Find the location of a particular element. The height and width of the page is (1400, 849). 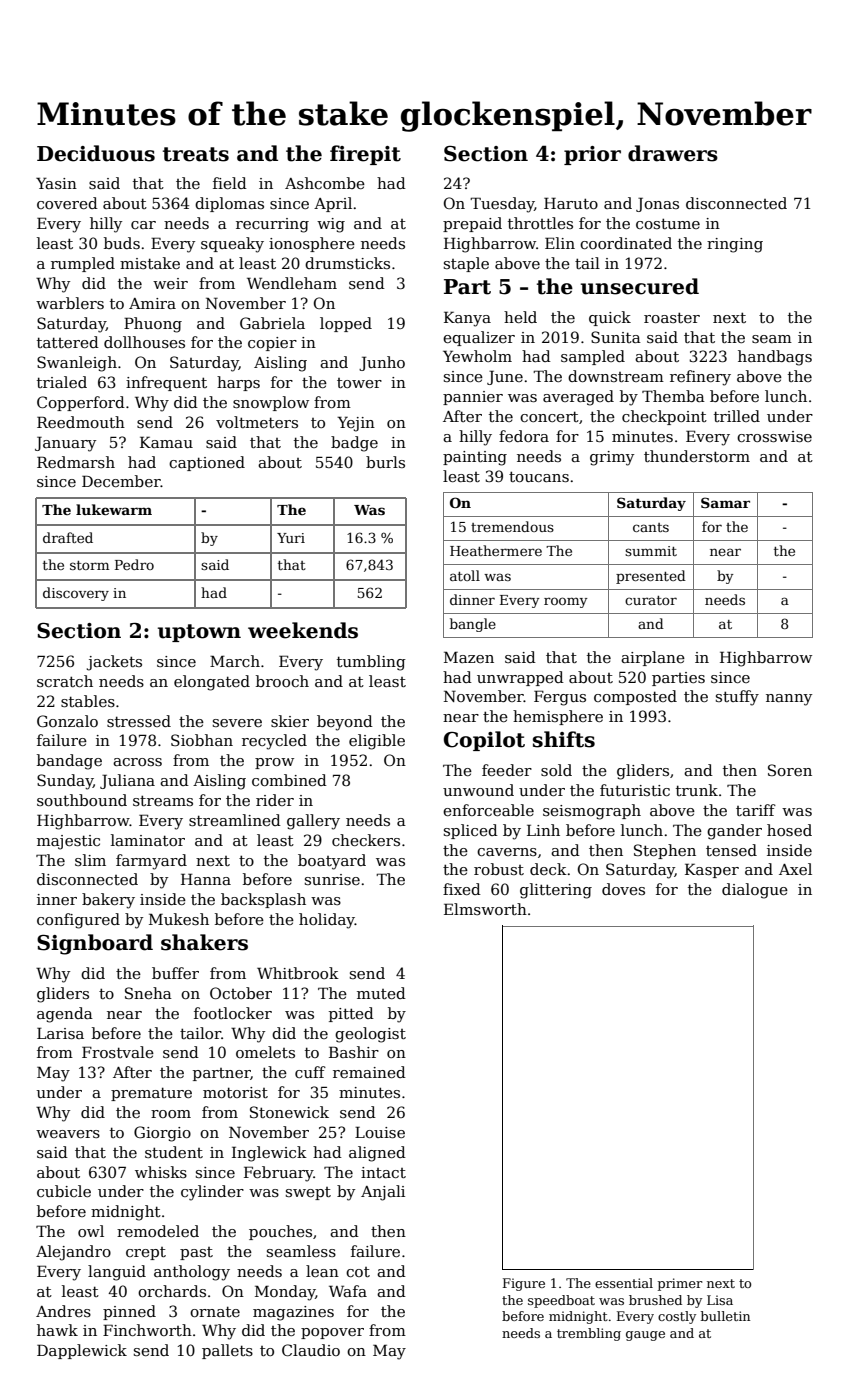

owl is located at coordinates (91, 1231).
